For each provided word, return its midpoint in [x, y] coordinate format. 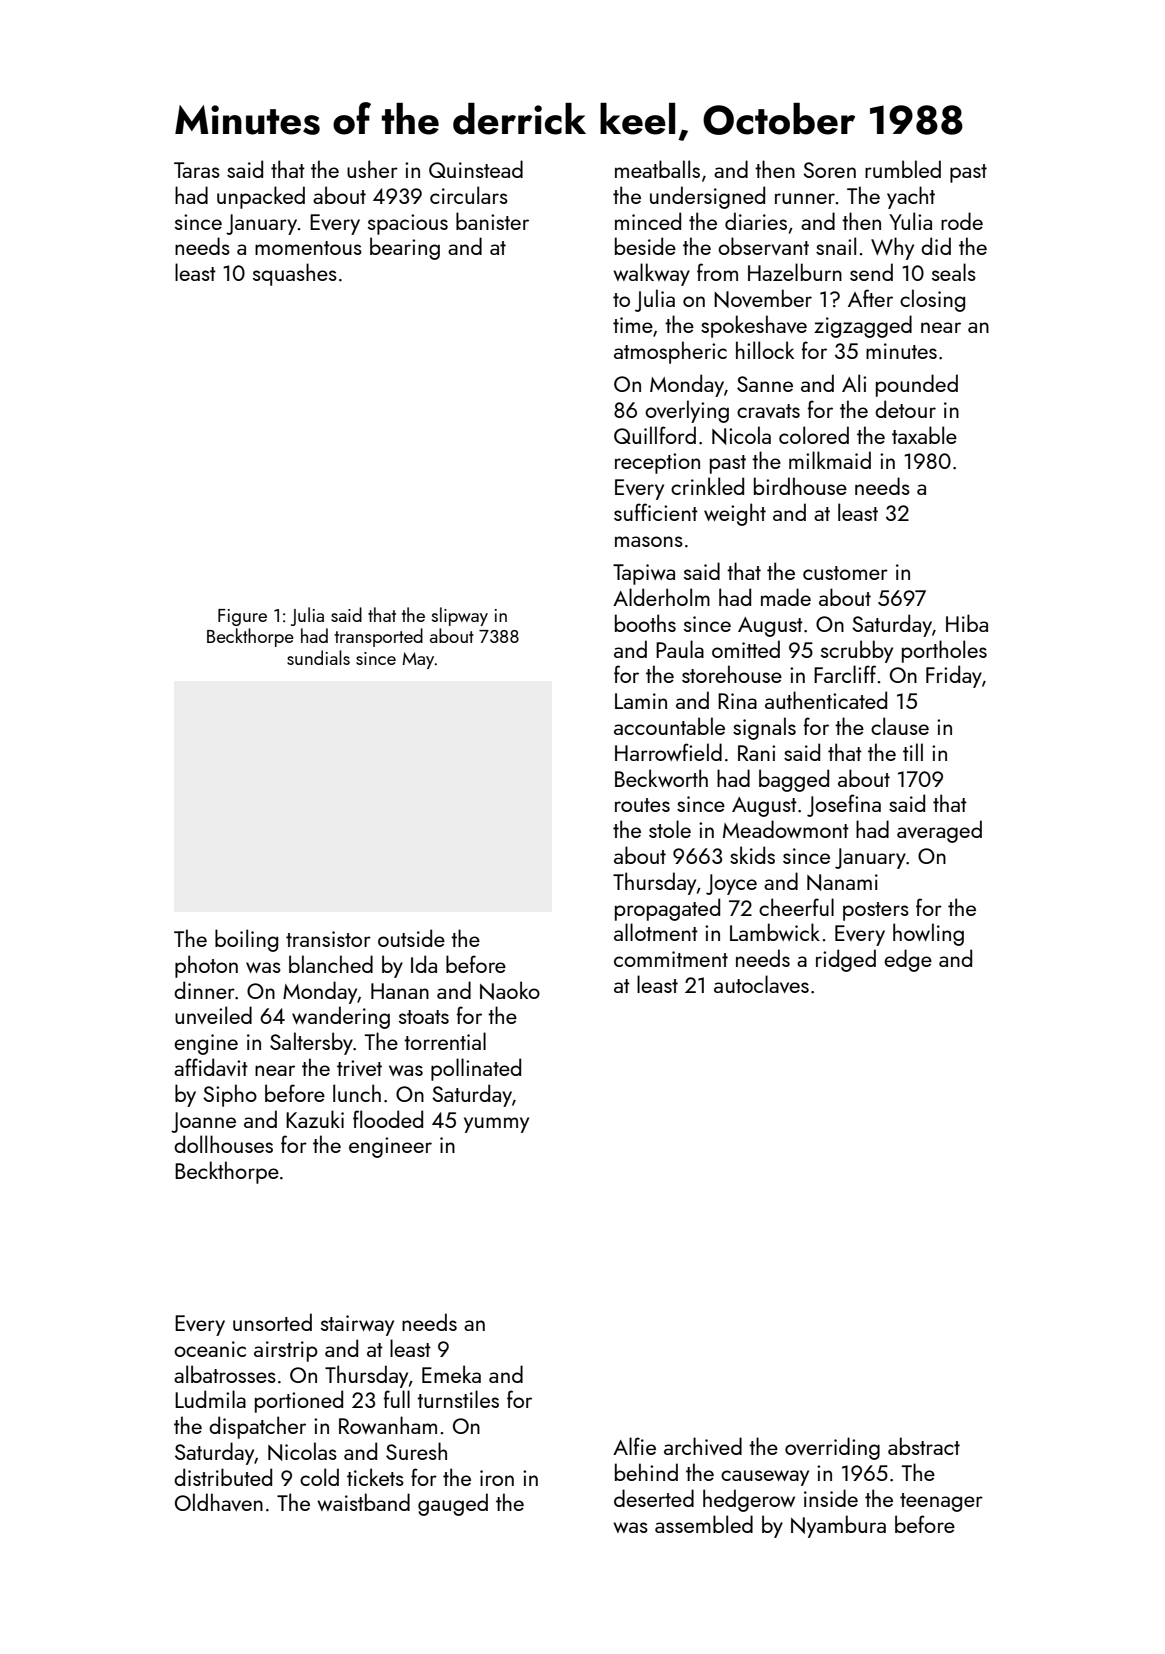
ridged [846, 960]
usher [372, 169]
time [633, 325]
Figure [242, 617]
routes [642, 805]
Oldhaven [219, 1502]
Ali [854, 383]
